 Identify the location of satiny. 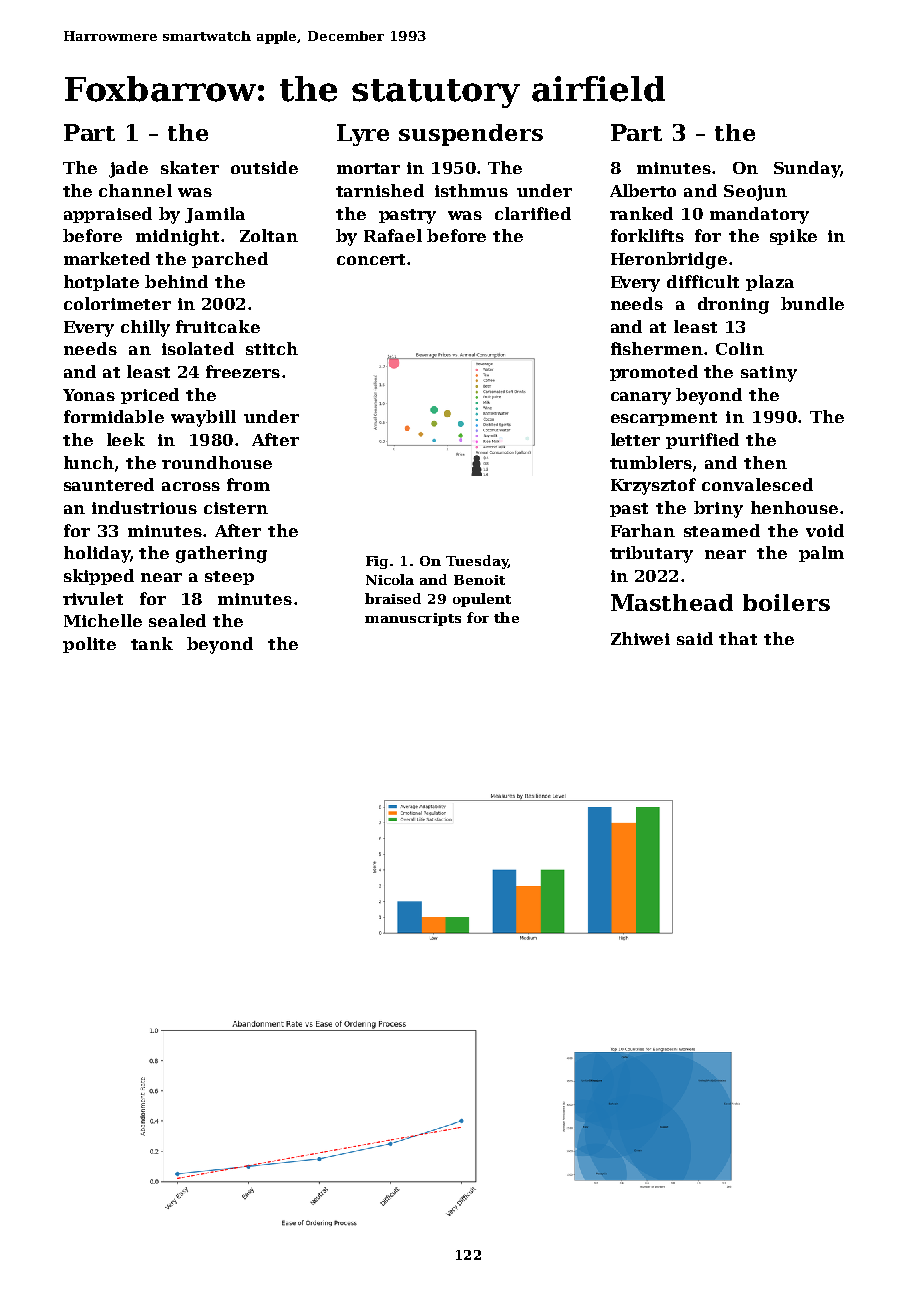
(769, 374).
